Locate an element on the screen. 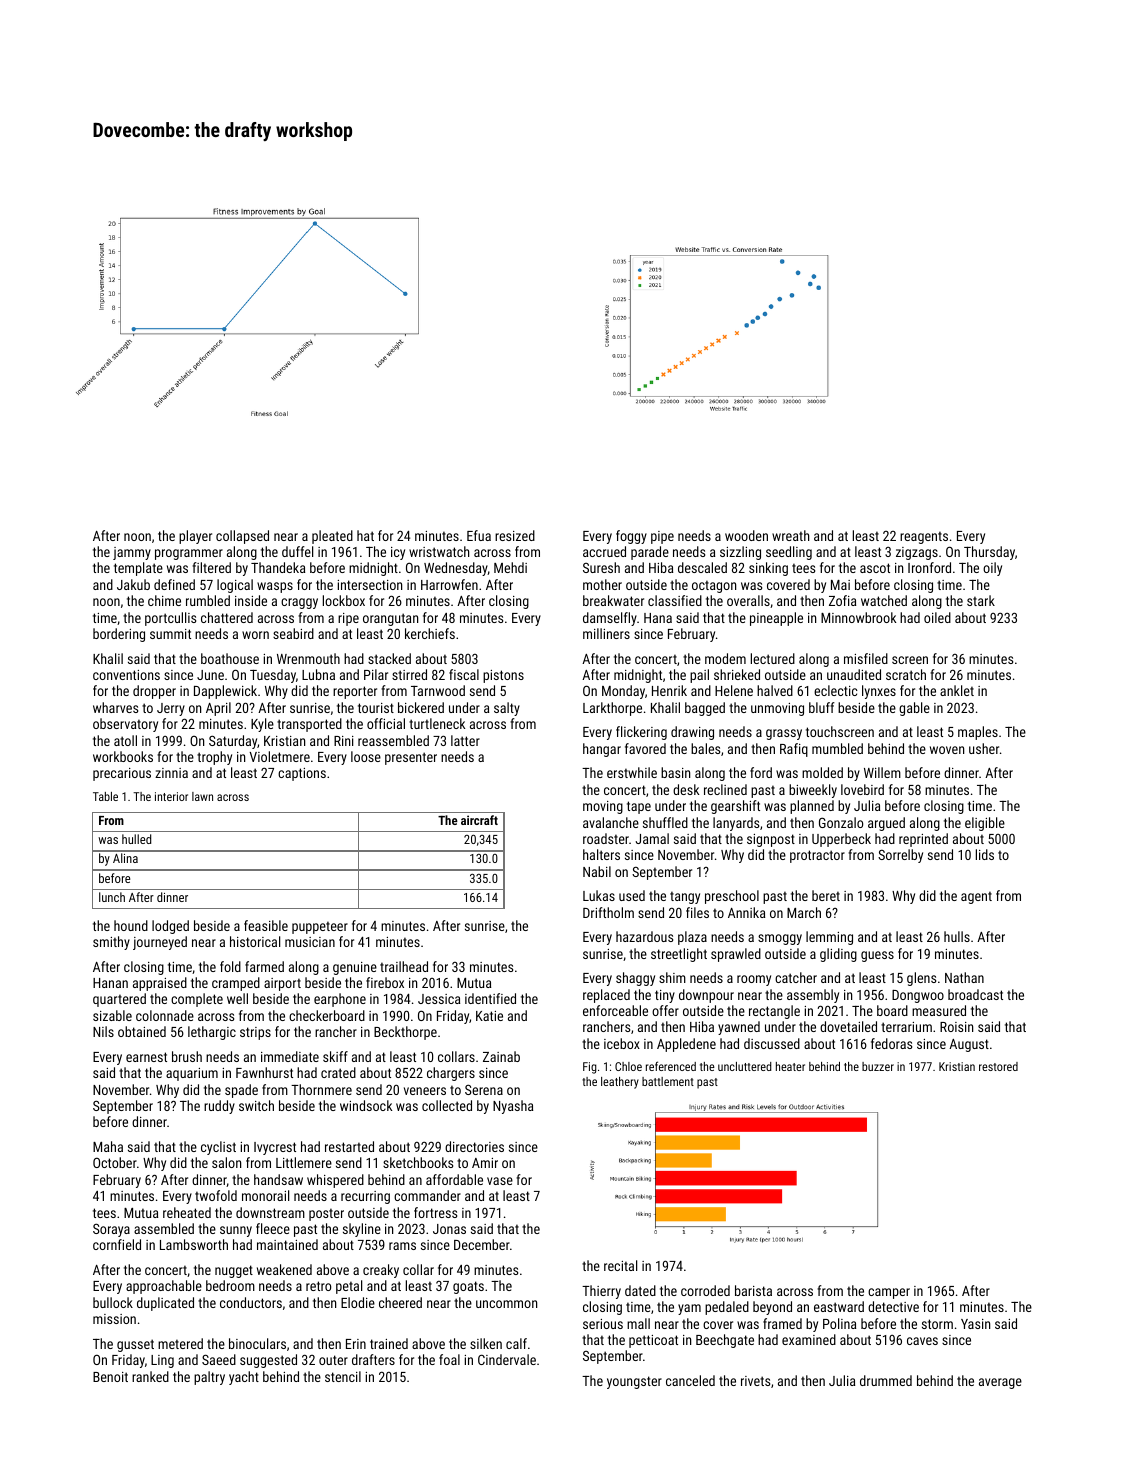  Minnowbrook is located at coordinates (858, 617).
